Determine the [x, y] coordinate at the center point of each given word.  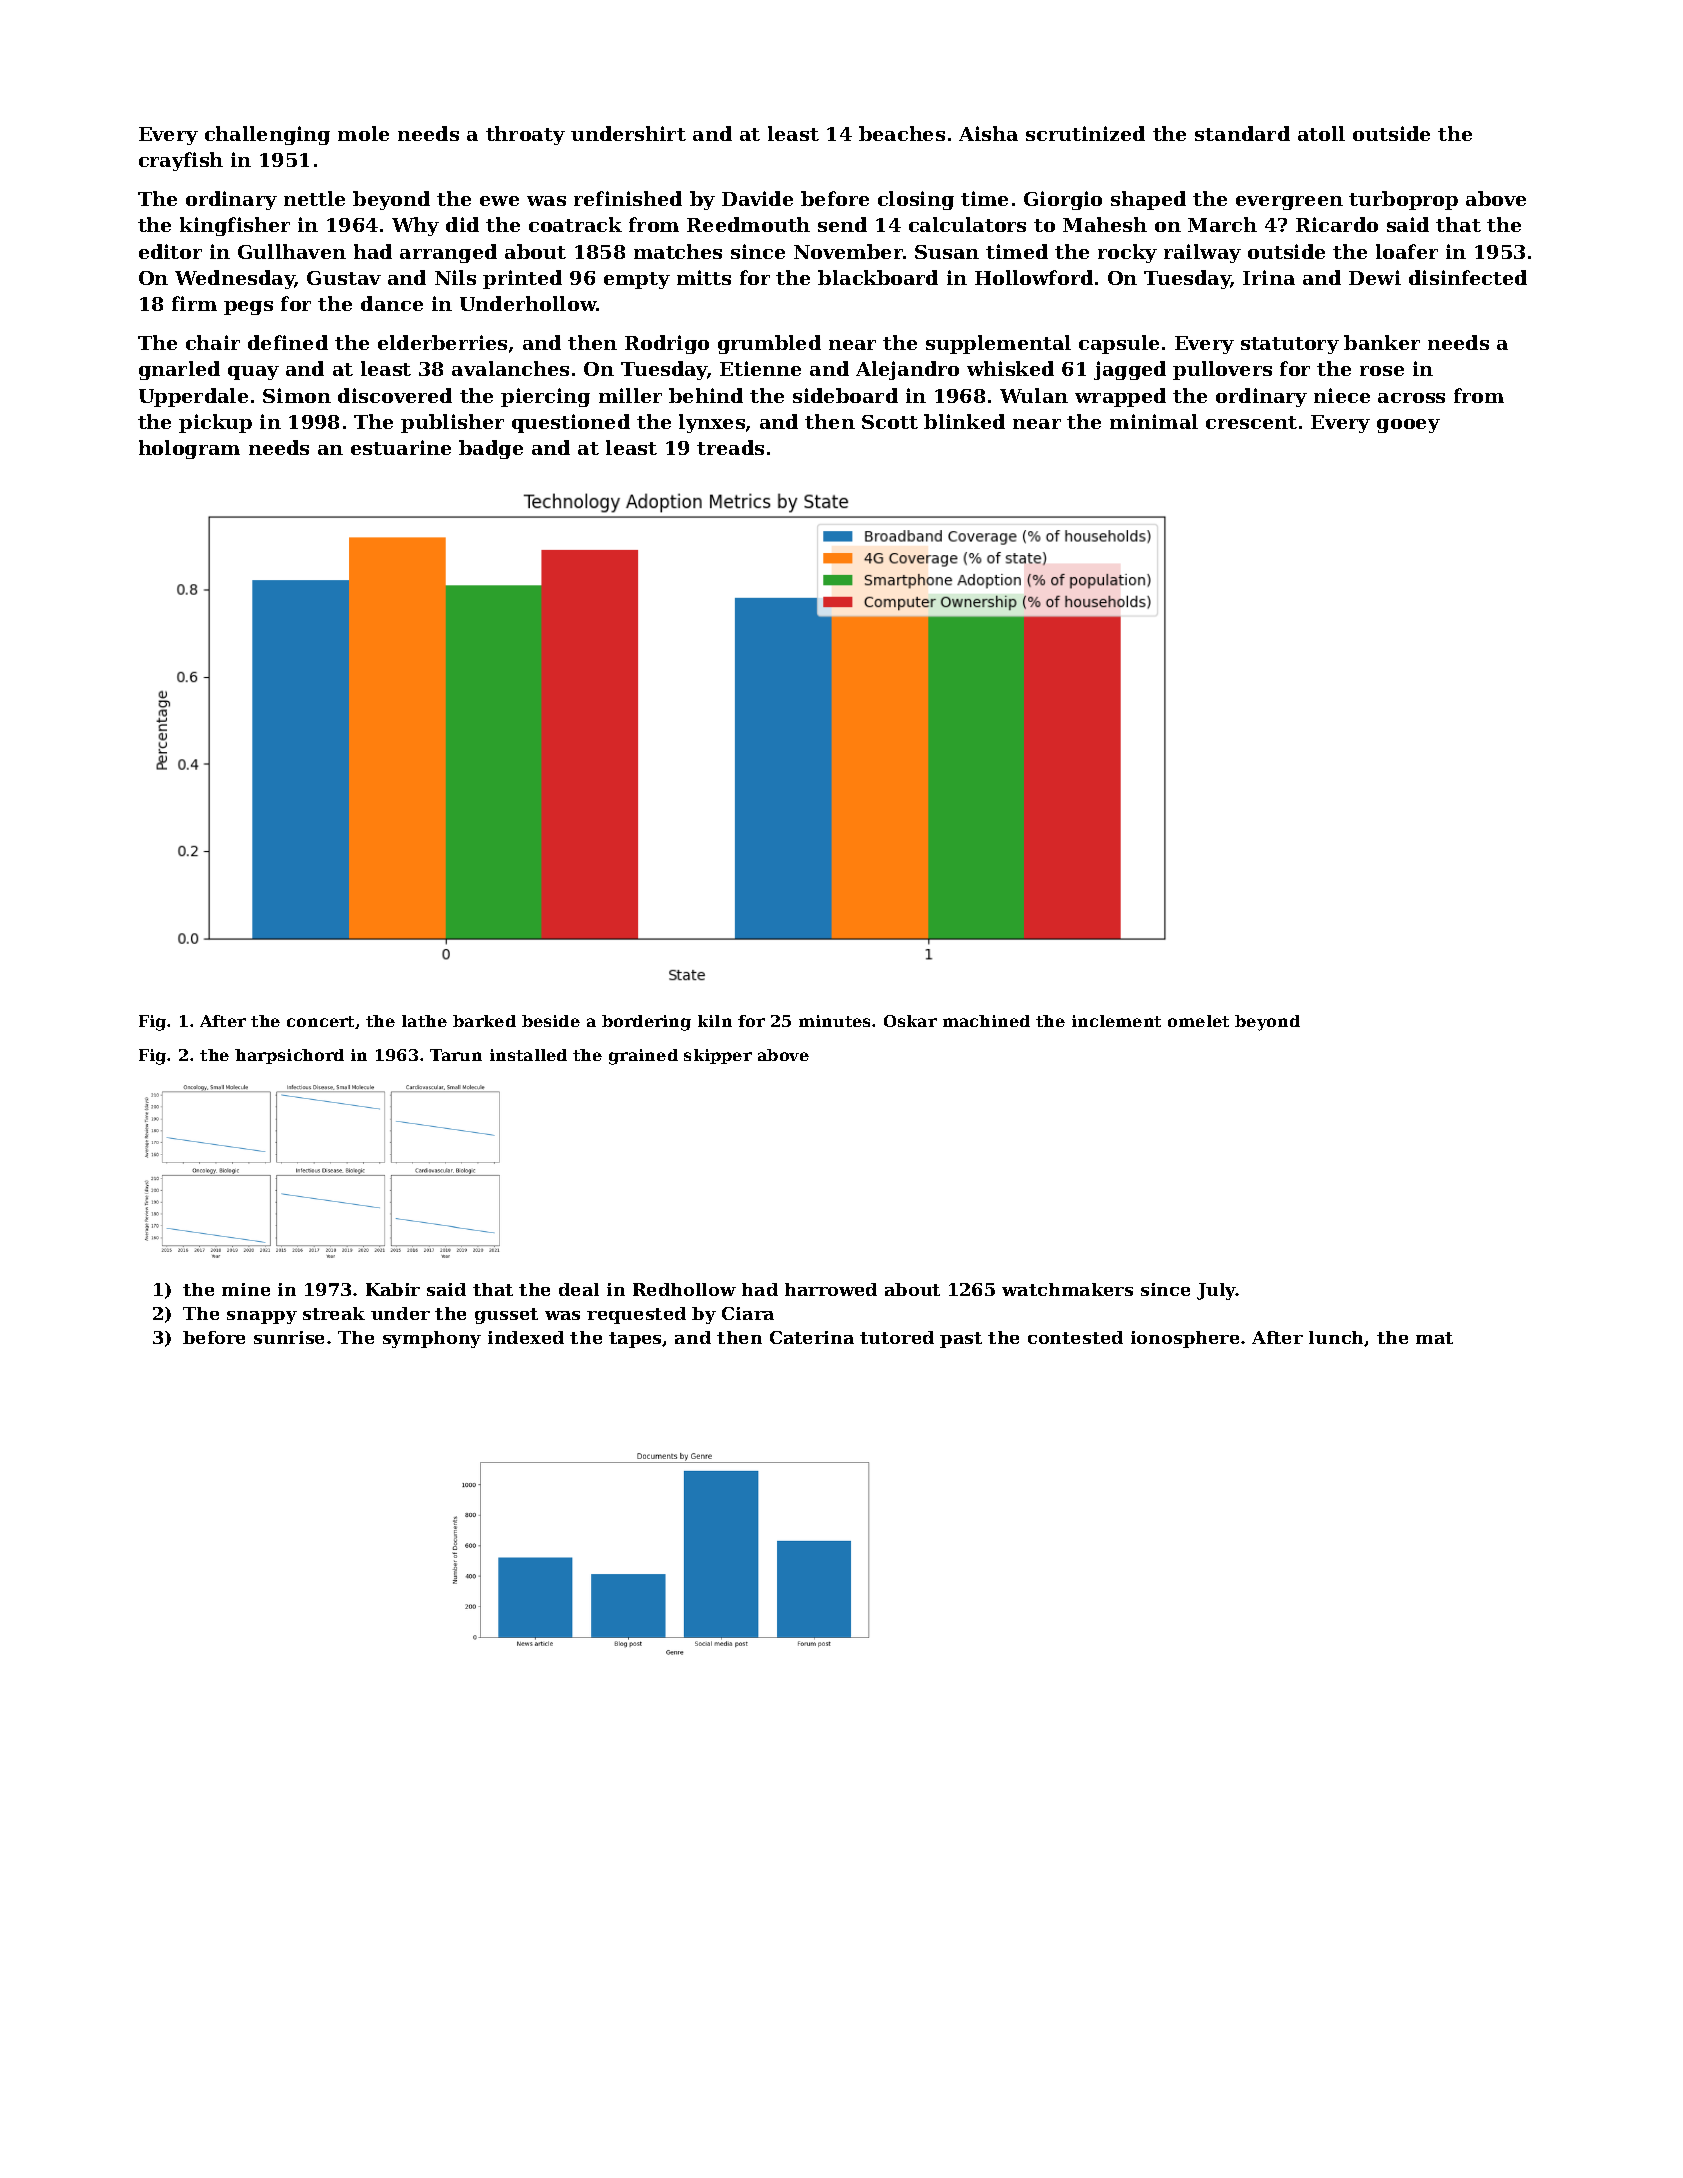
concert [320, 1021]
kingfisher [235, 226]
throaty [525, 135]
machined [986, 1021]
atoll [1321, 133]
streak [334, 1313]
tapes [635, 1340]
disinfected [1468, 277]
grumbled [769, 344]
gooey [1408, 426]
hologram [189, 449]
